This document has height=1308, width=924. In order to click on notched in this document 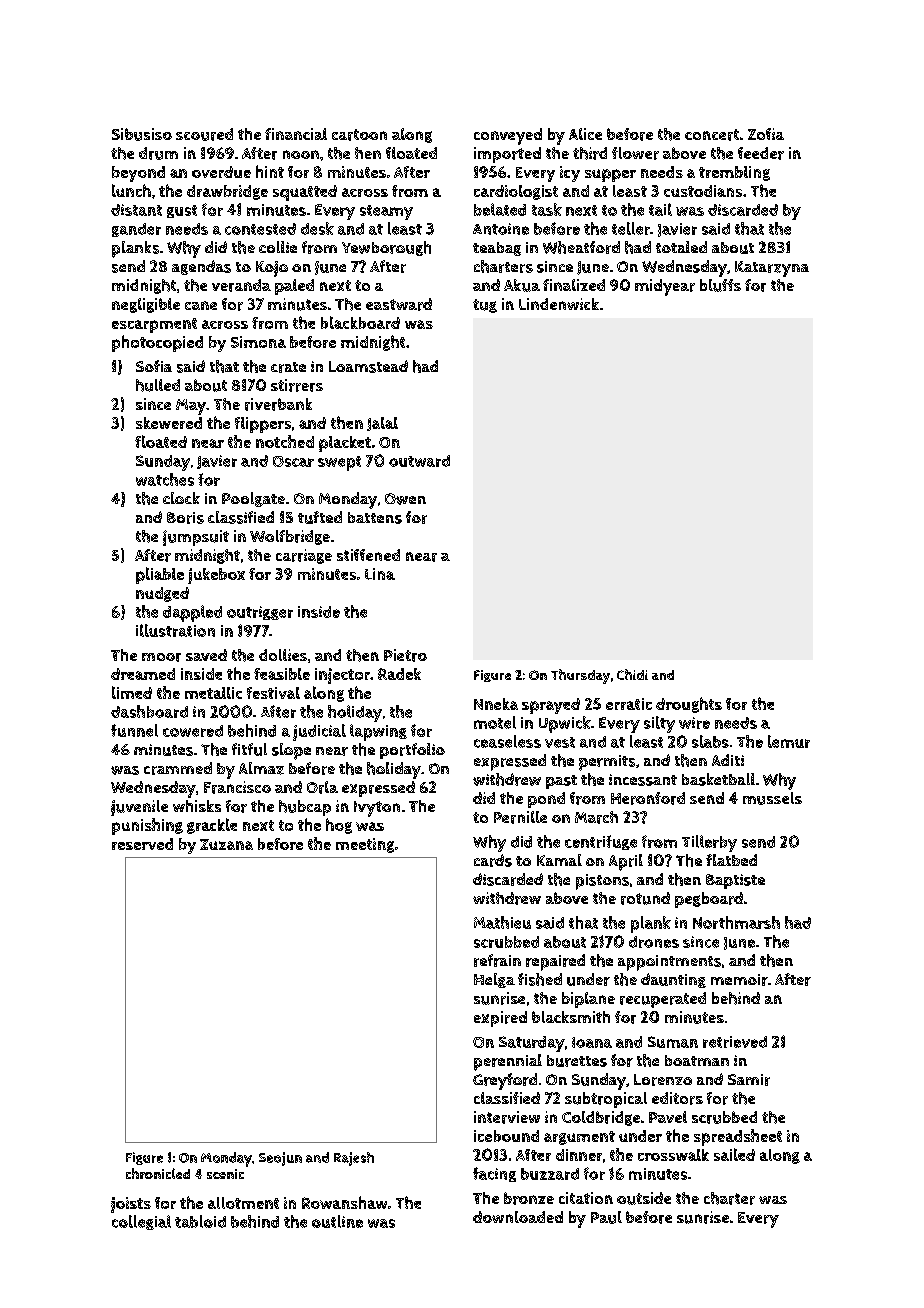, I will do `click(285, 441)`.
